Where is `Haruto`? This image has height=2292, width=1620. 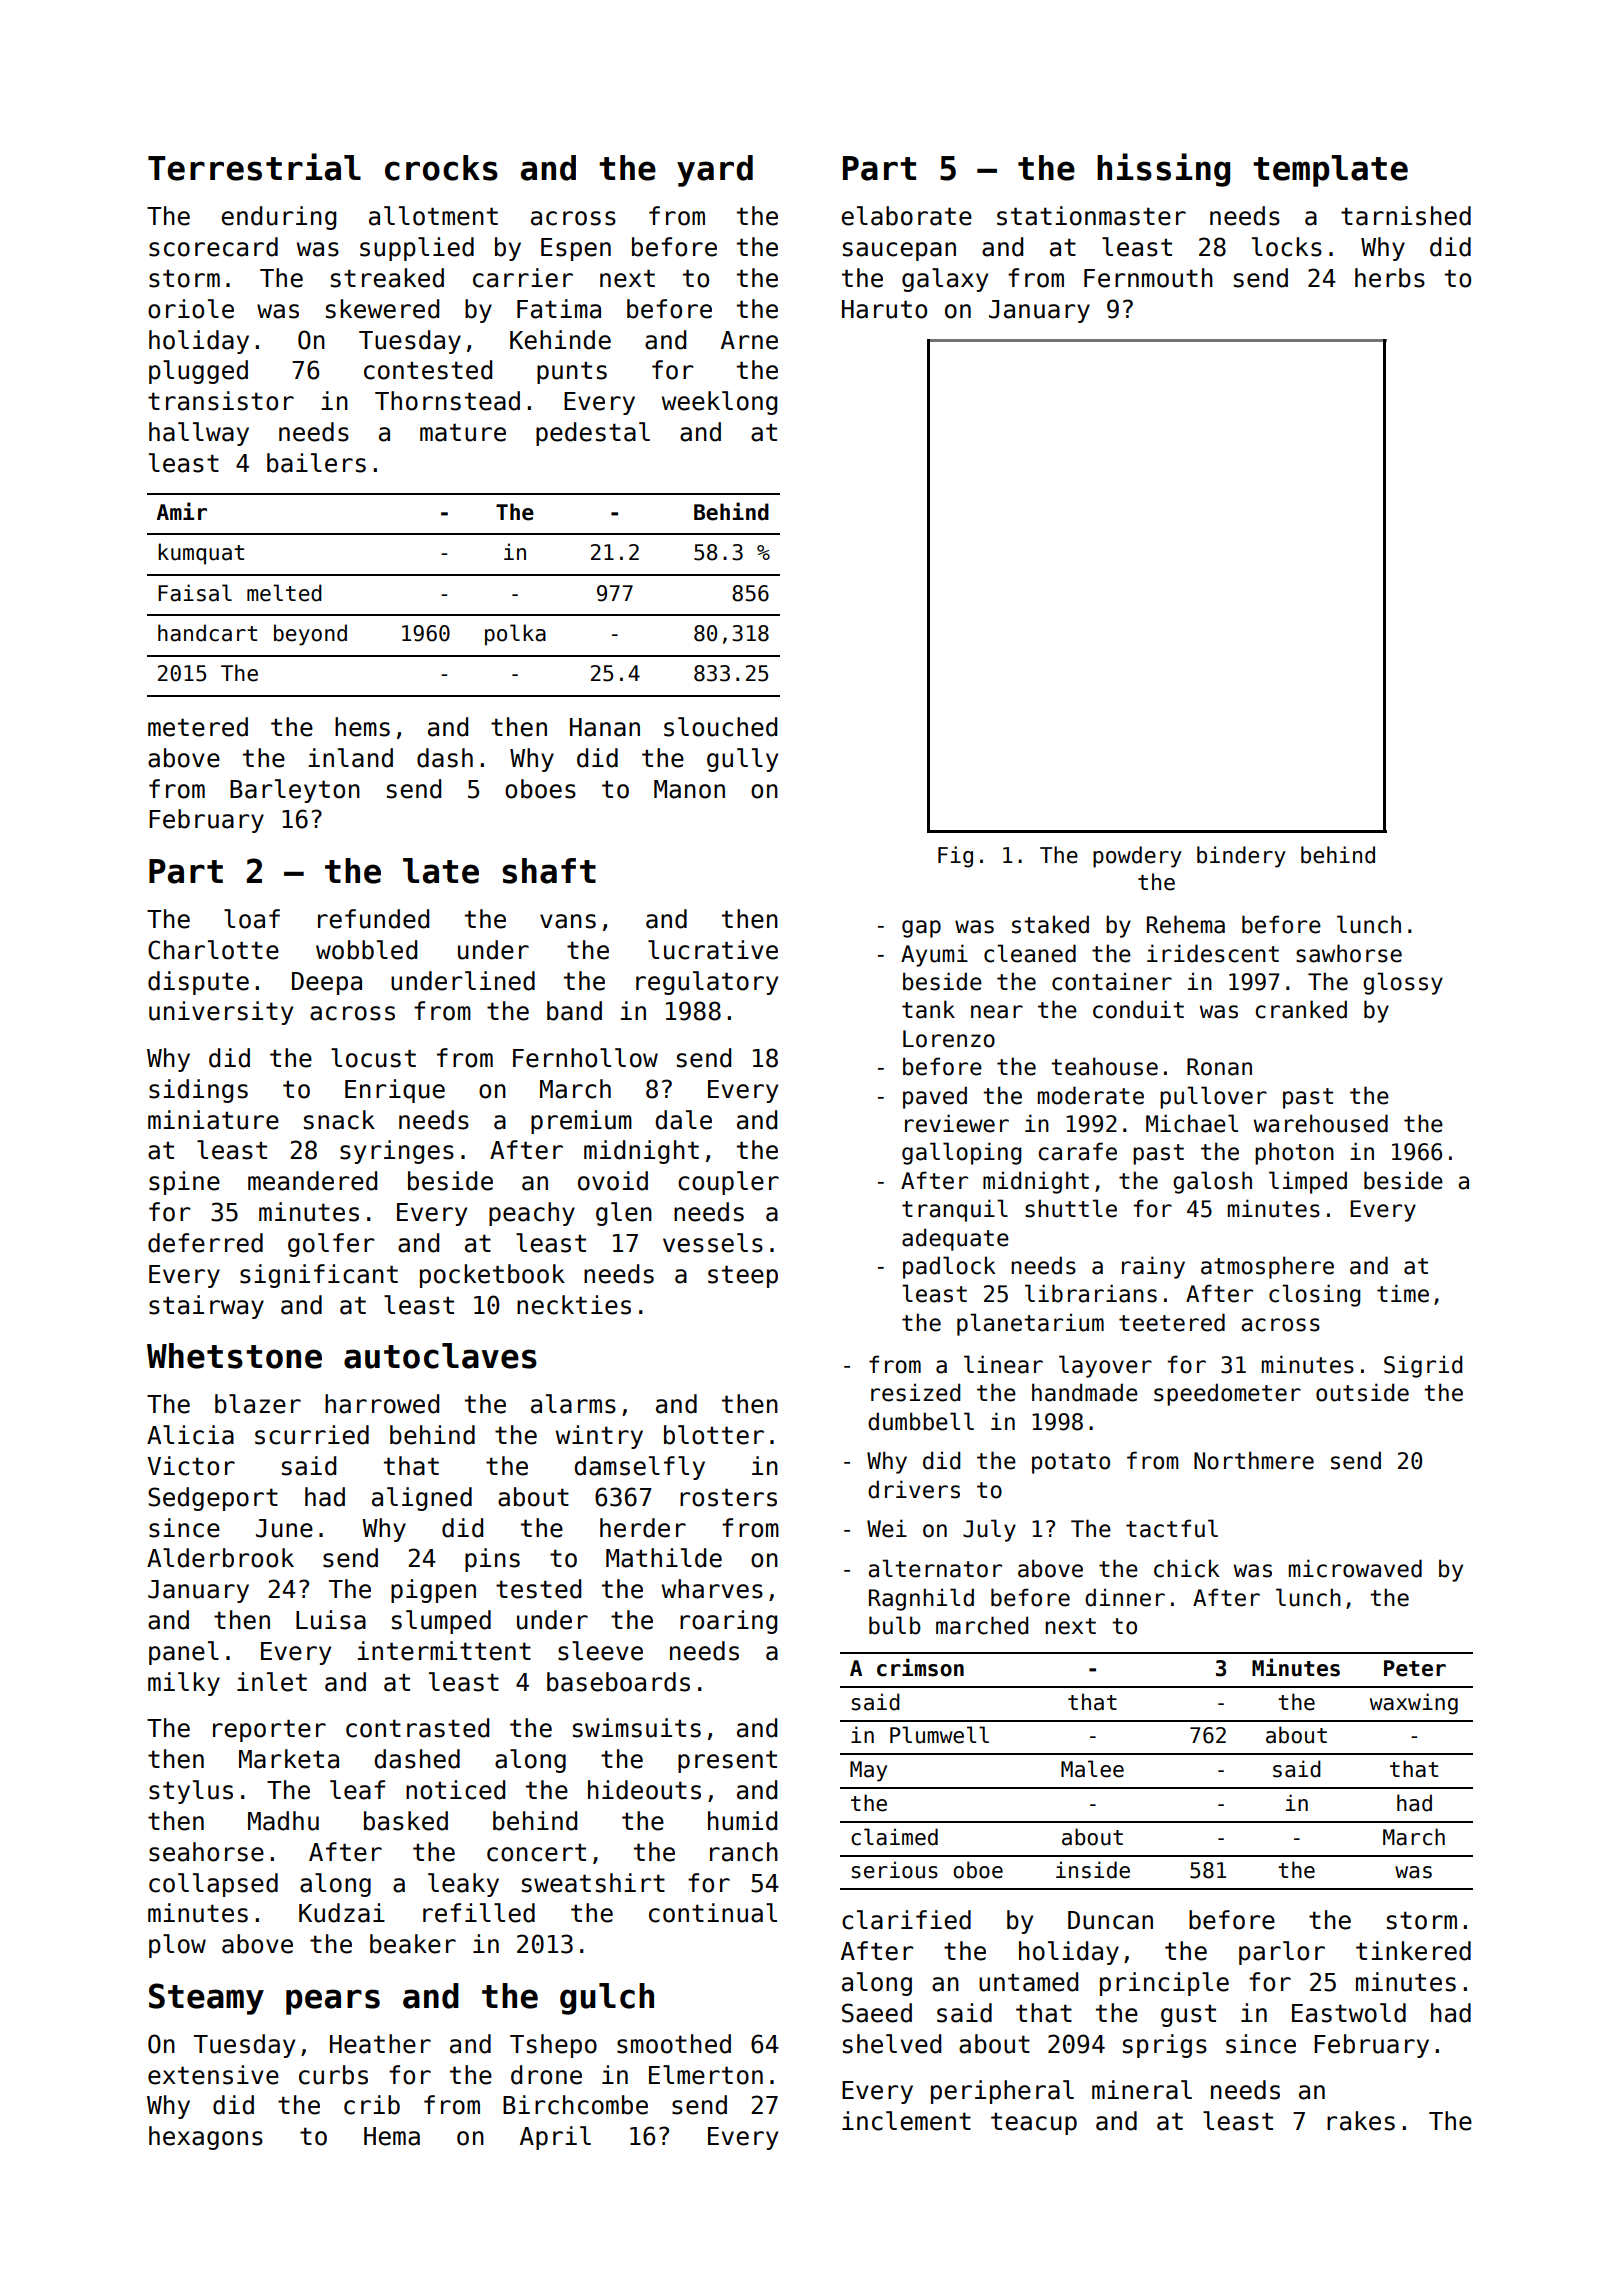
Haruto is located at coordinates (884, 309).
